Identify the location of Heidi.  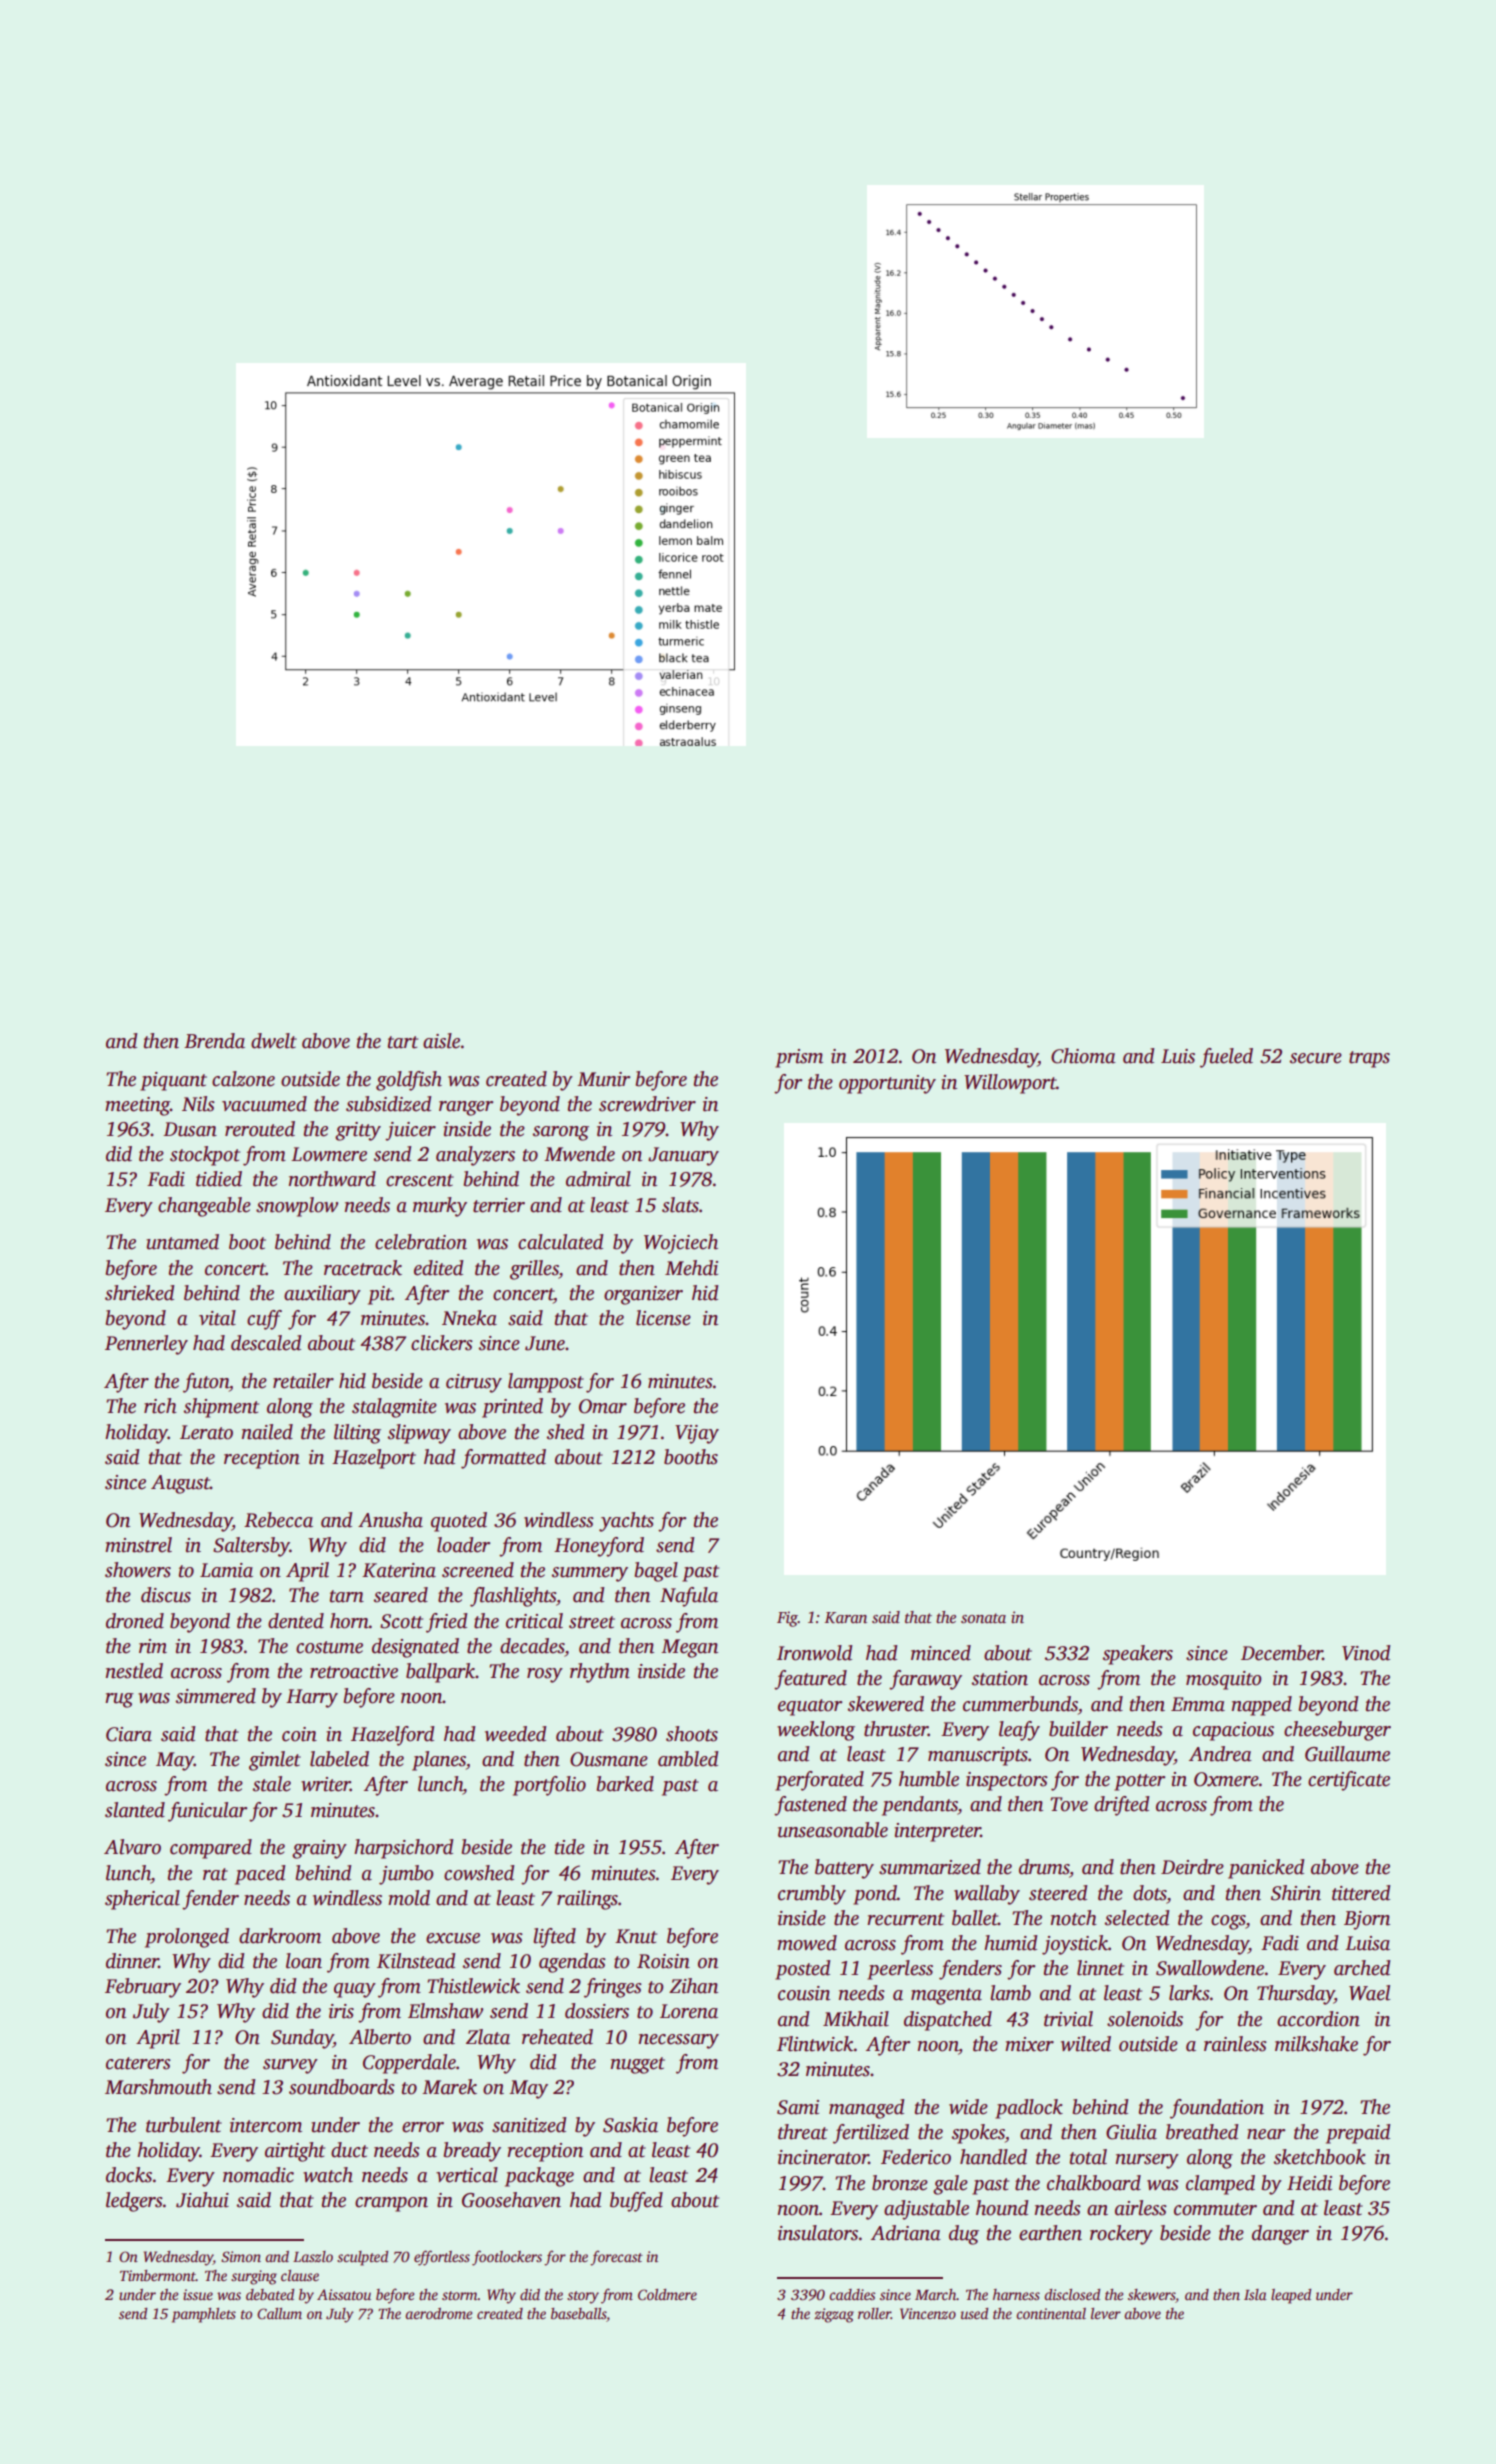
(1309, 2183).
